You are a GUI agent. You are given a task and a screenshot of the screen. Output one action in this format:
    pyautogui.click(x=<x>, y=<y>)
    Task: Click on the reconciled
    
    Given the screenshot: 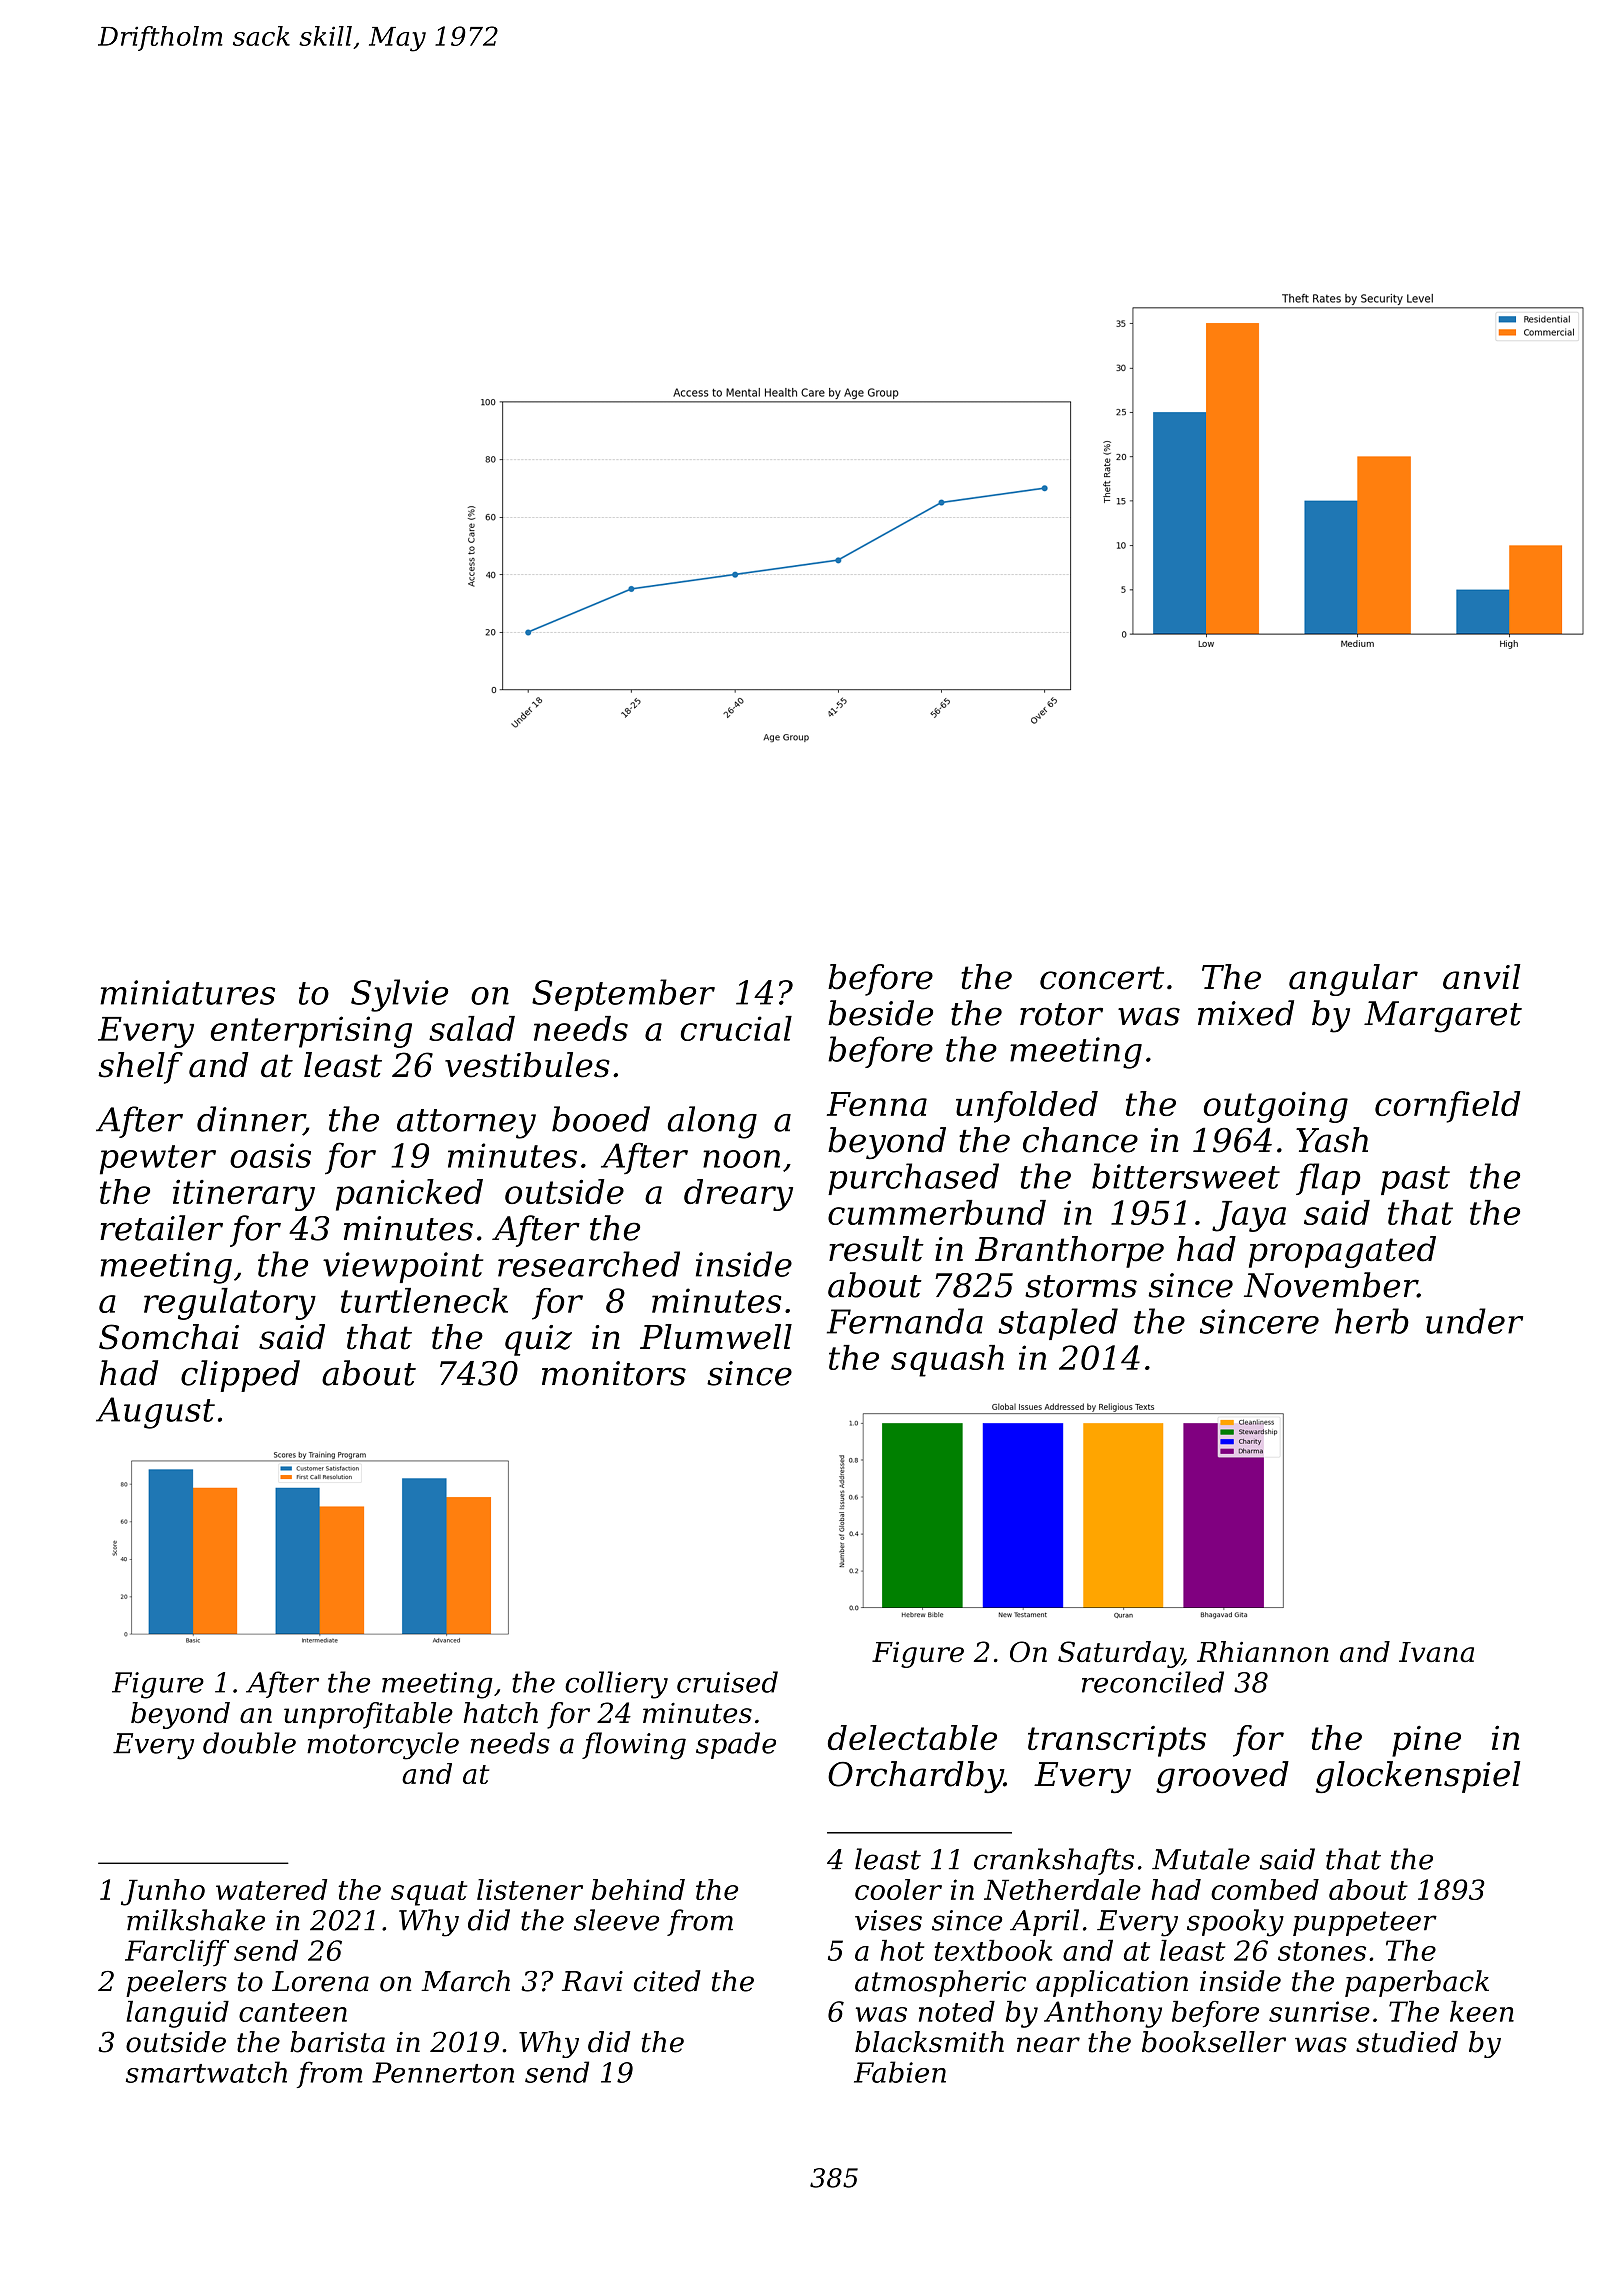 What is the action you would take?
    pyautogui.click(x=1153, y=1682)
